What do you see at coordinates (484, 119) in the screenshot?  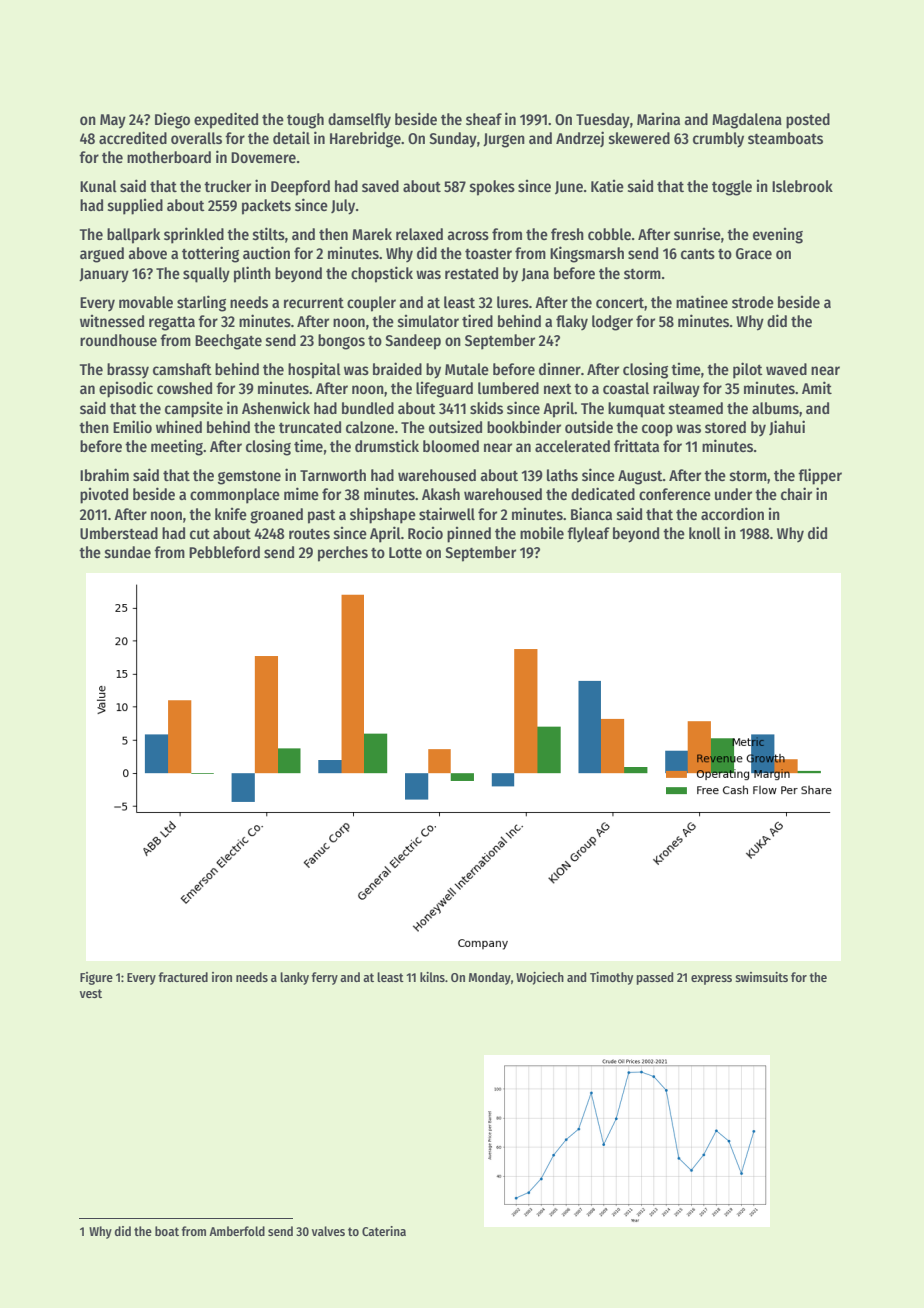 I see `sheaf` at bounding box center [484, 119].
